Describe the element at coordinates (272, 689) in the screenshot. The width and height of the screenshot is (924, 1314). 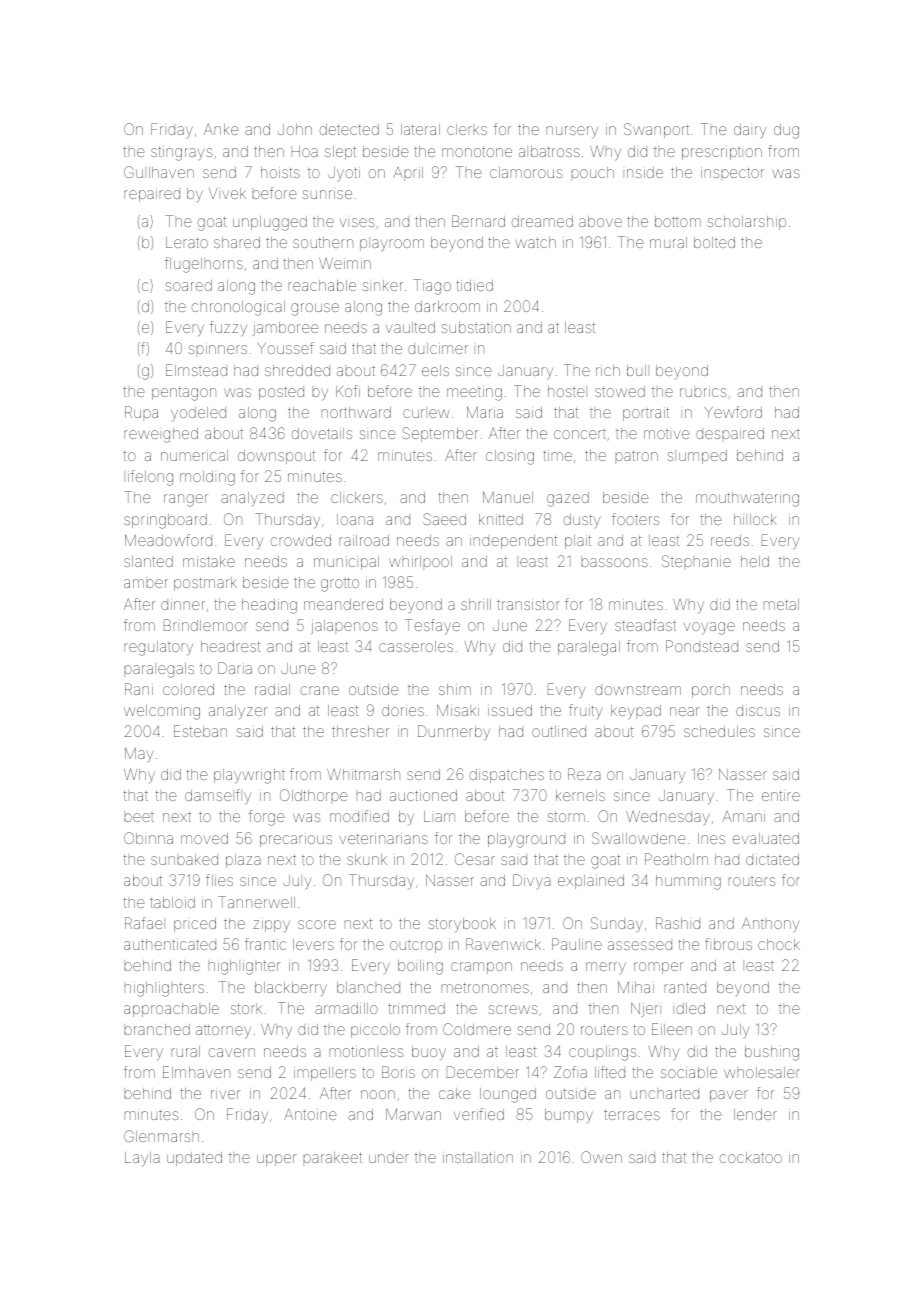
I see `radial` at that location.
